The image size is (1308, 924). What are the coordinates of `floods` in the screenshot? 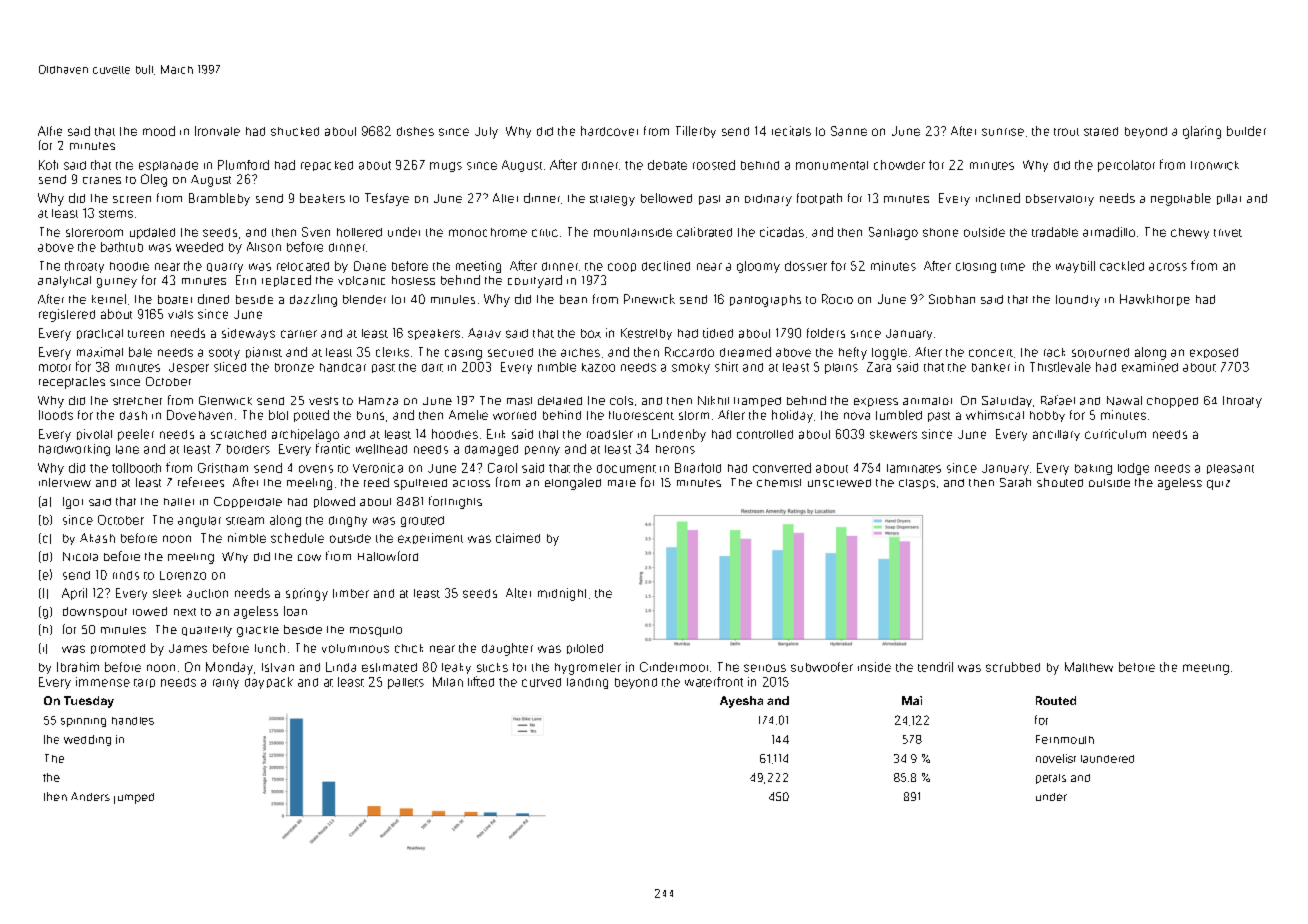 It's located at (56, 415).
